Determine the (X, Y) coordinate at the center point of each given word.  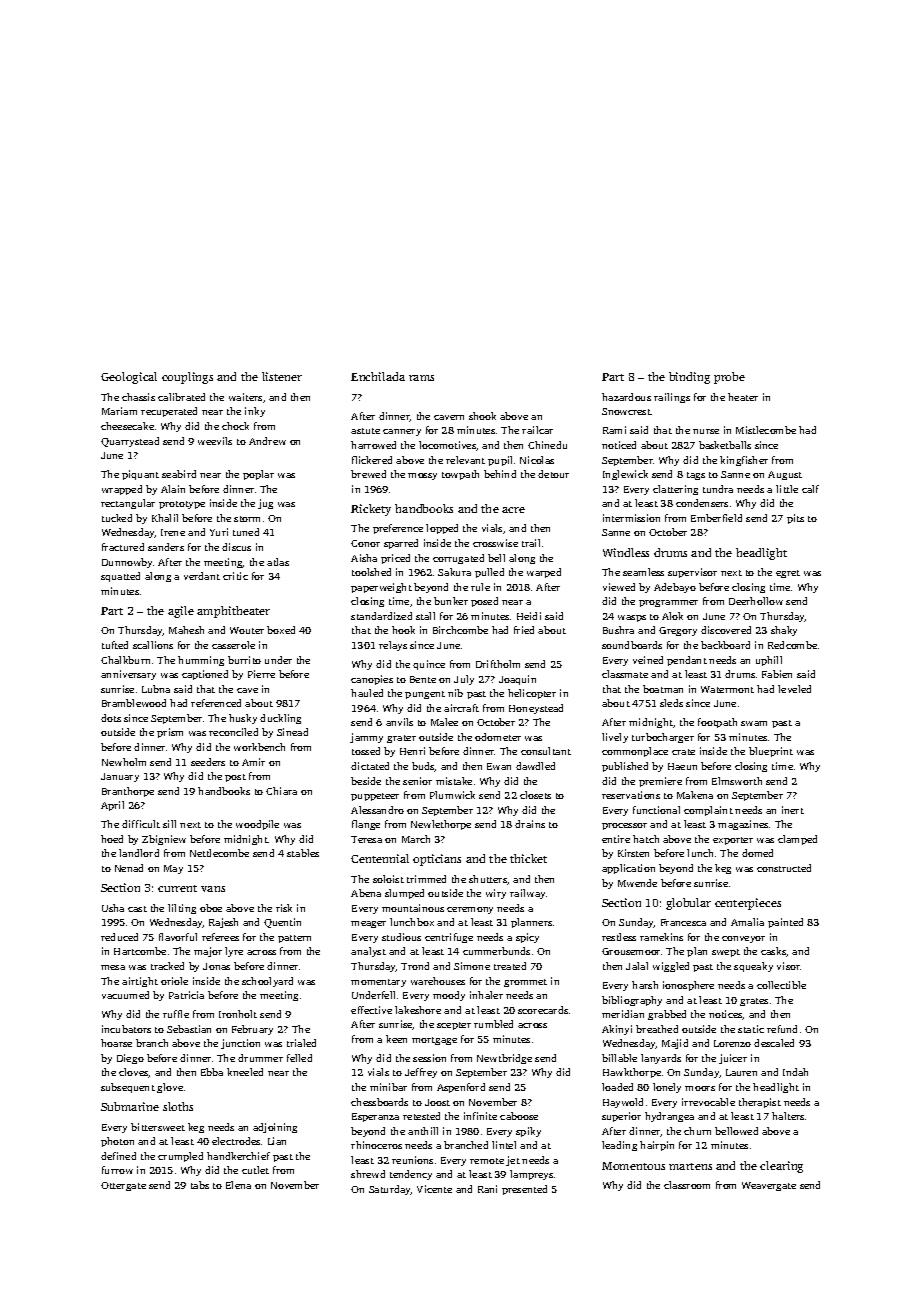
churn (697, 1131)
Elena (238, 1185)
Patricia (186, 995)
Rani (487, 1189)
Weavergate (769, 1186)
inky (255, 412)
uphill (769, 661)
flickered (372, 460)
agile (181, 612)
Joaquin (517, 680)
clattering (675, 490)
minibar (388, 1087)
